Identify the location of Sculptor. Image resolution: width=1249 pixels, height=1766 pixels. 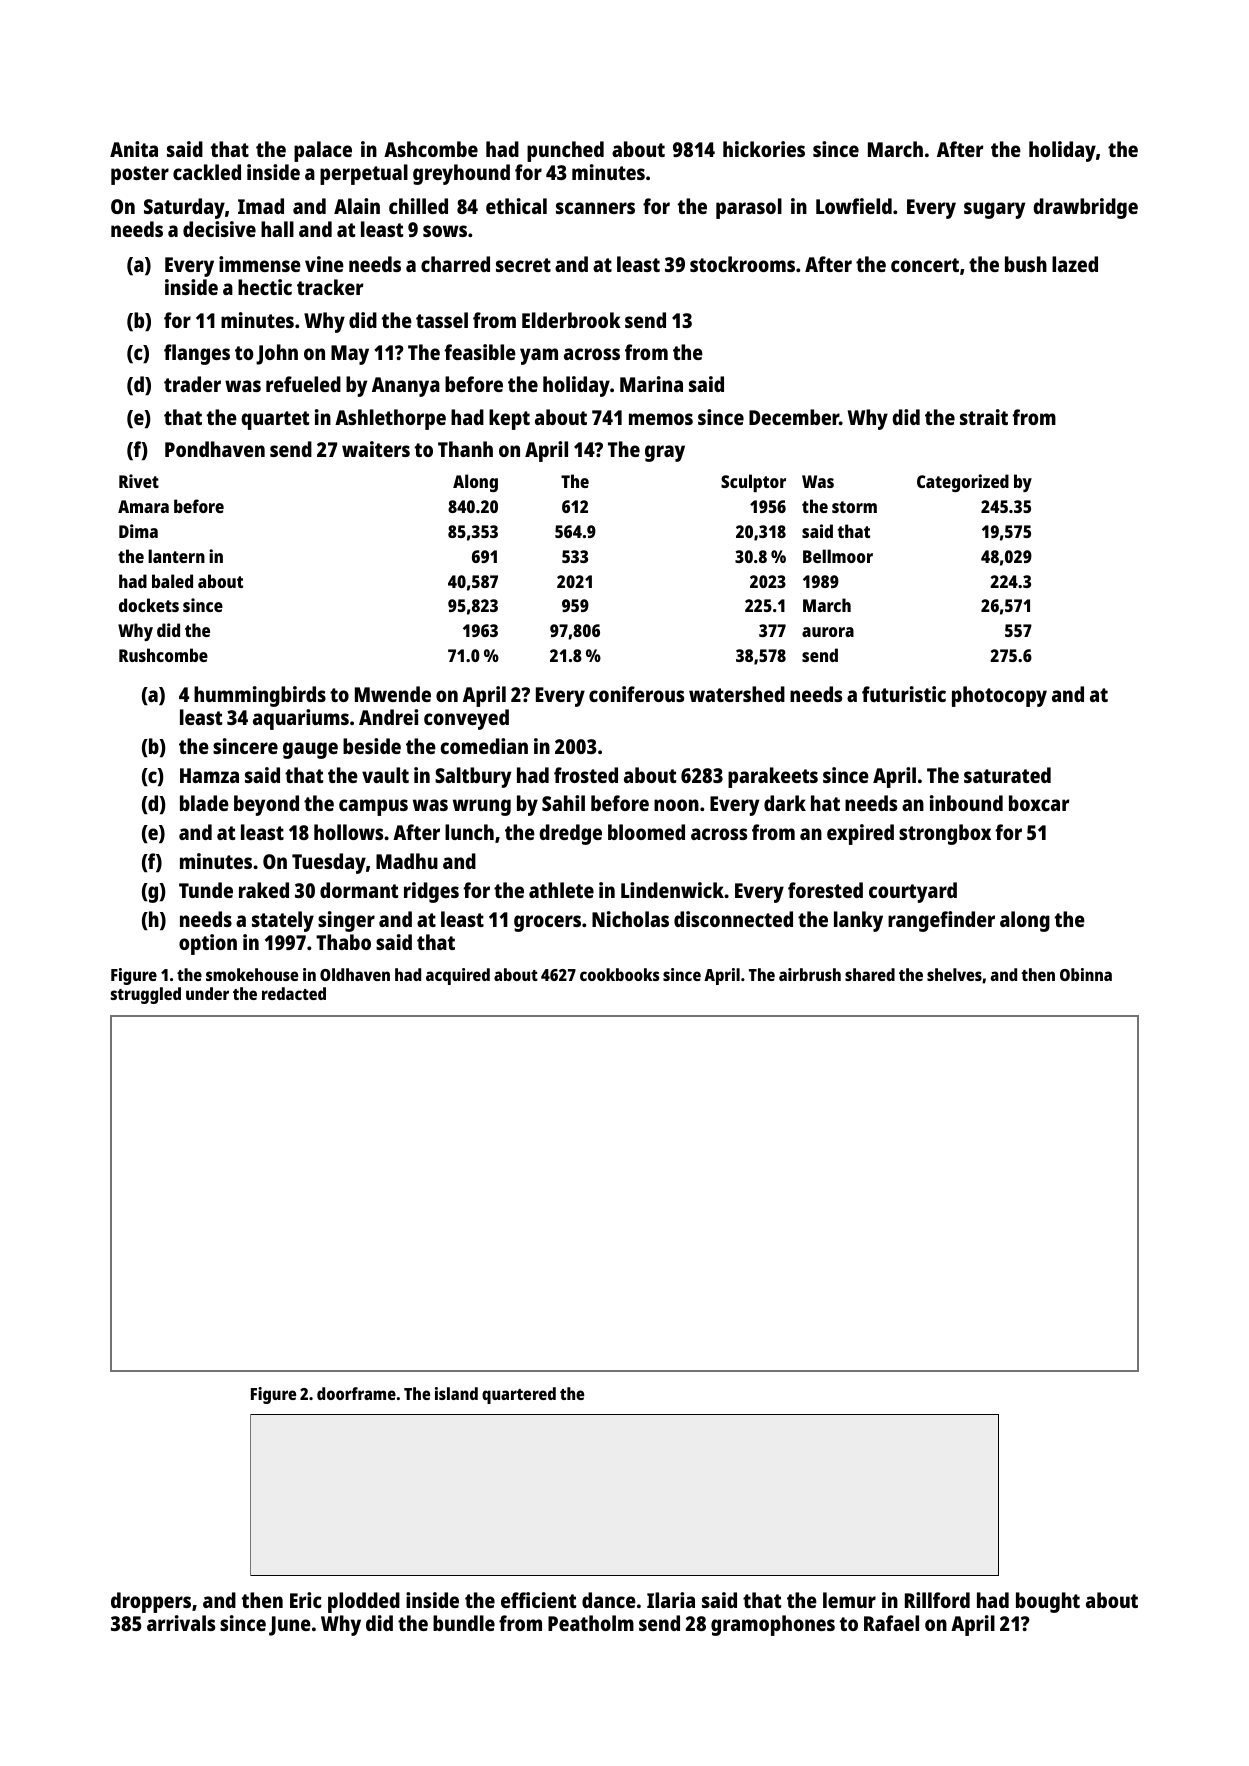
(753, 483).
